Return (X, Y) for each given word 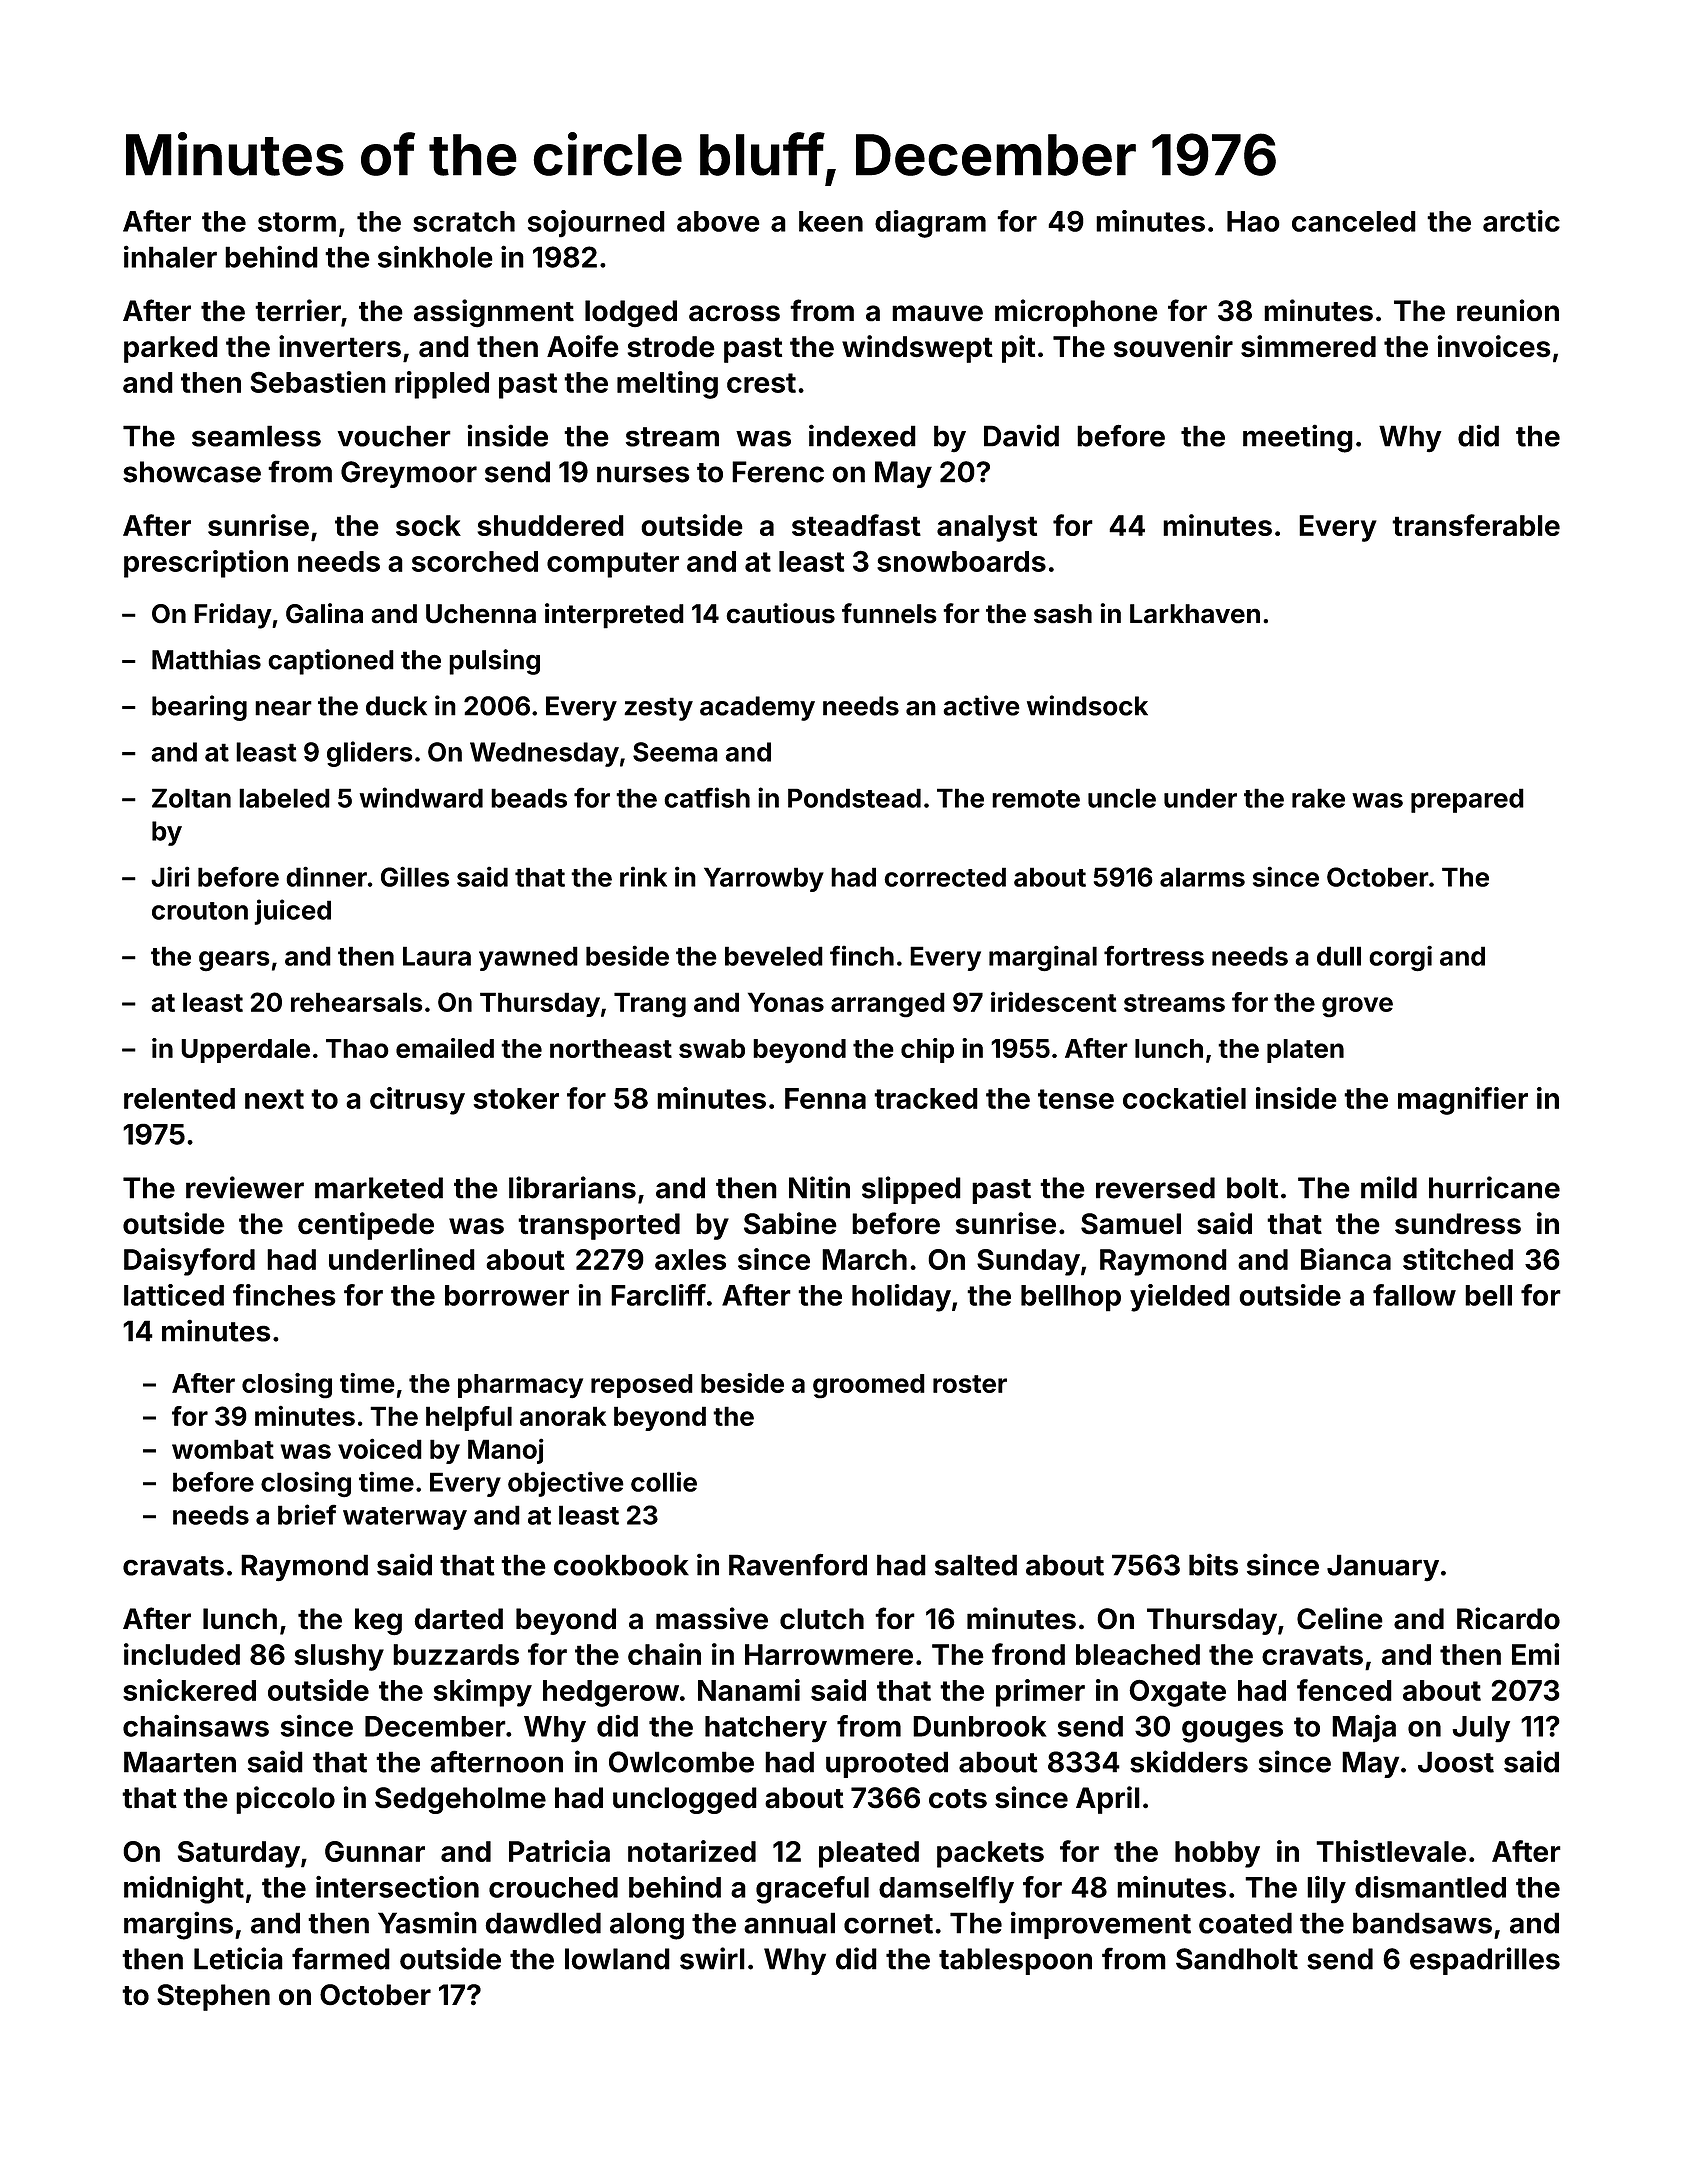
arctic (1521, 221)
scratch (464, 221)
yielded (1180, 1298)
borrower (507, 1295)
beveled (774, 956)
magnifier (1463, 1101)
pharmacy (520, 1386)
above (718, 221)
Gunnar (375, 1851)
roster (970, 1384)
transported (599, 1226)
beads (529, 798)
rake (1318, 798)
